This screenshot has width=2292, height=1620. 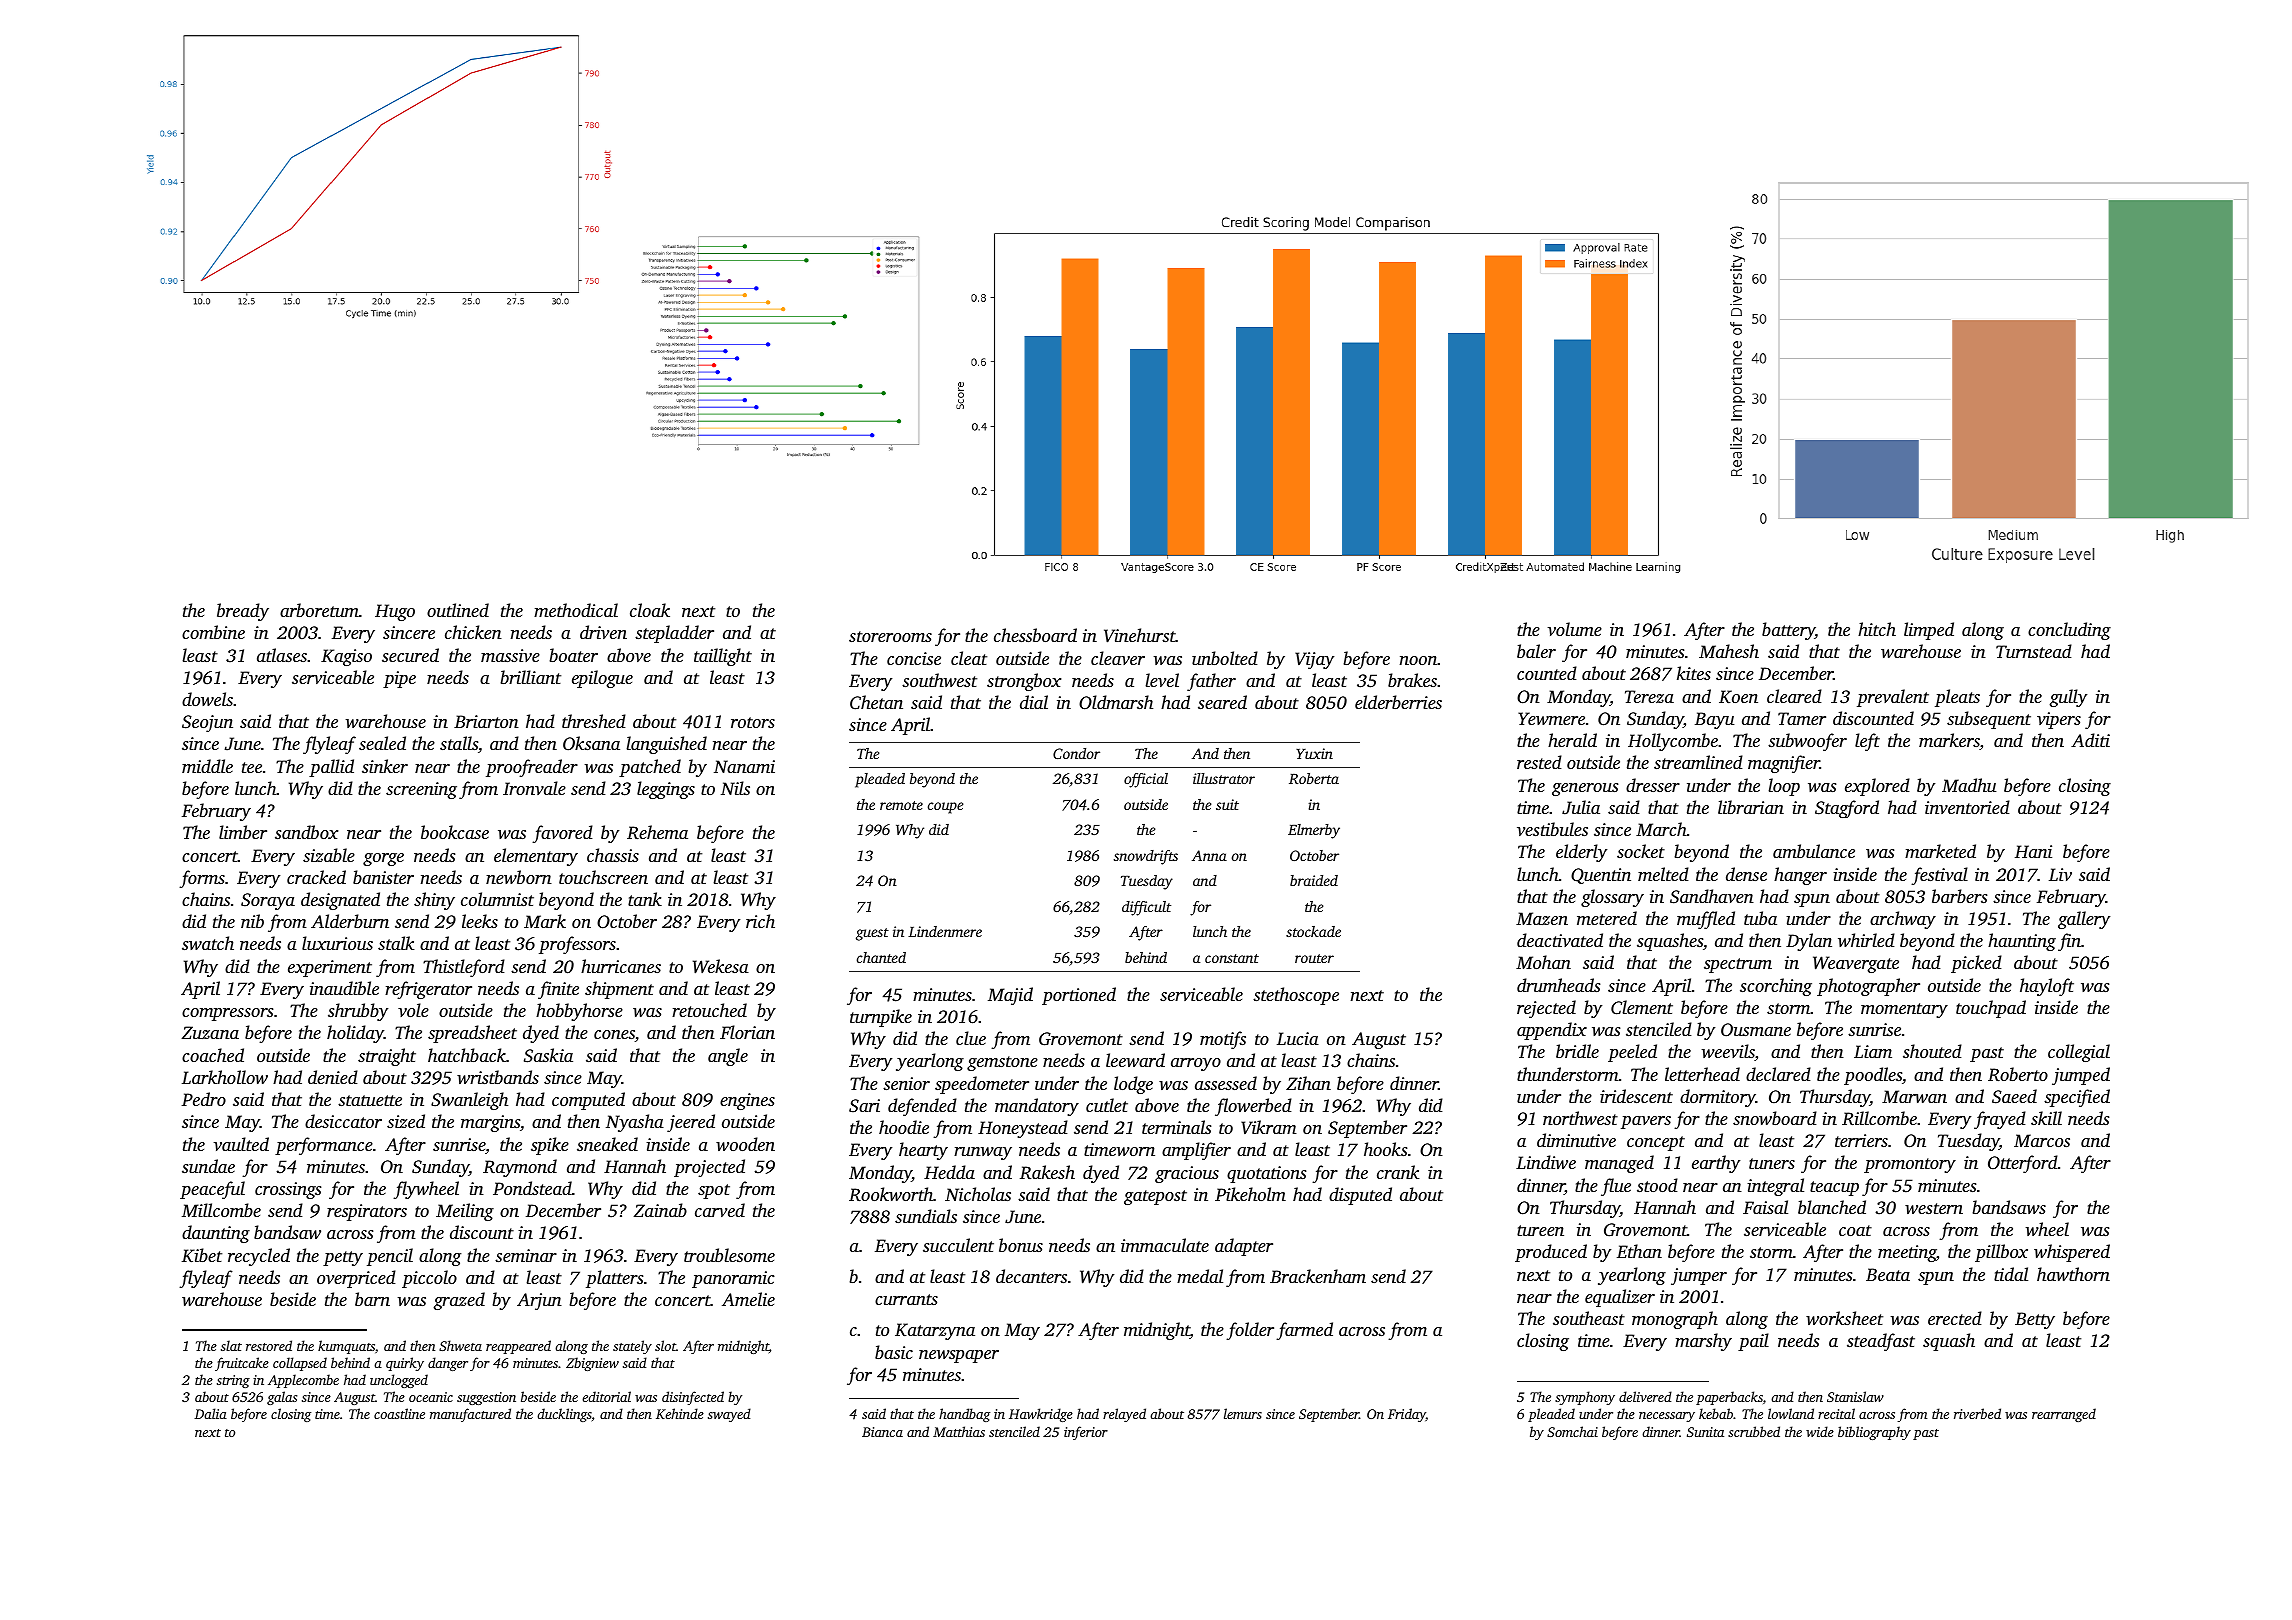 What do you see at coordinates (1802, 718) in the screenshot?
I see `Tamer` at bounding box center [1802, 718].
